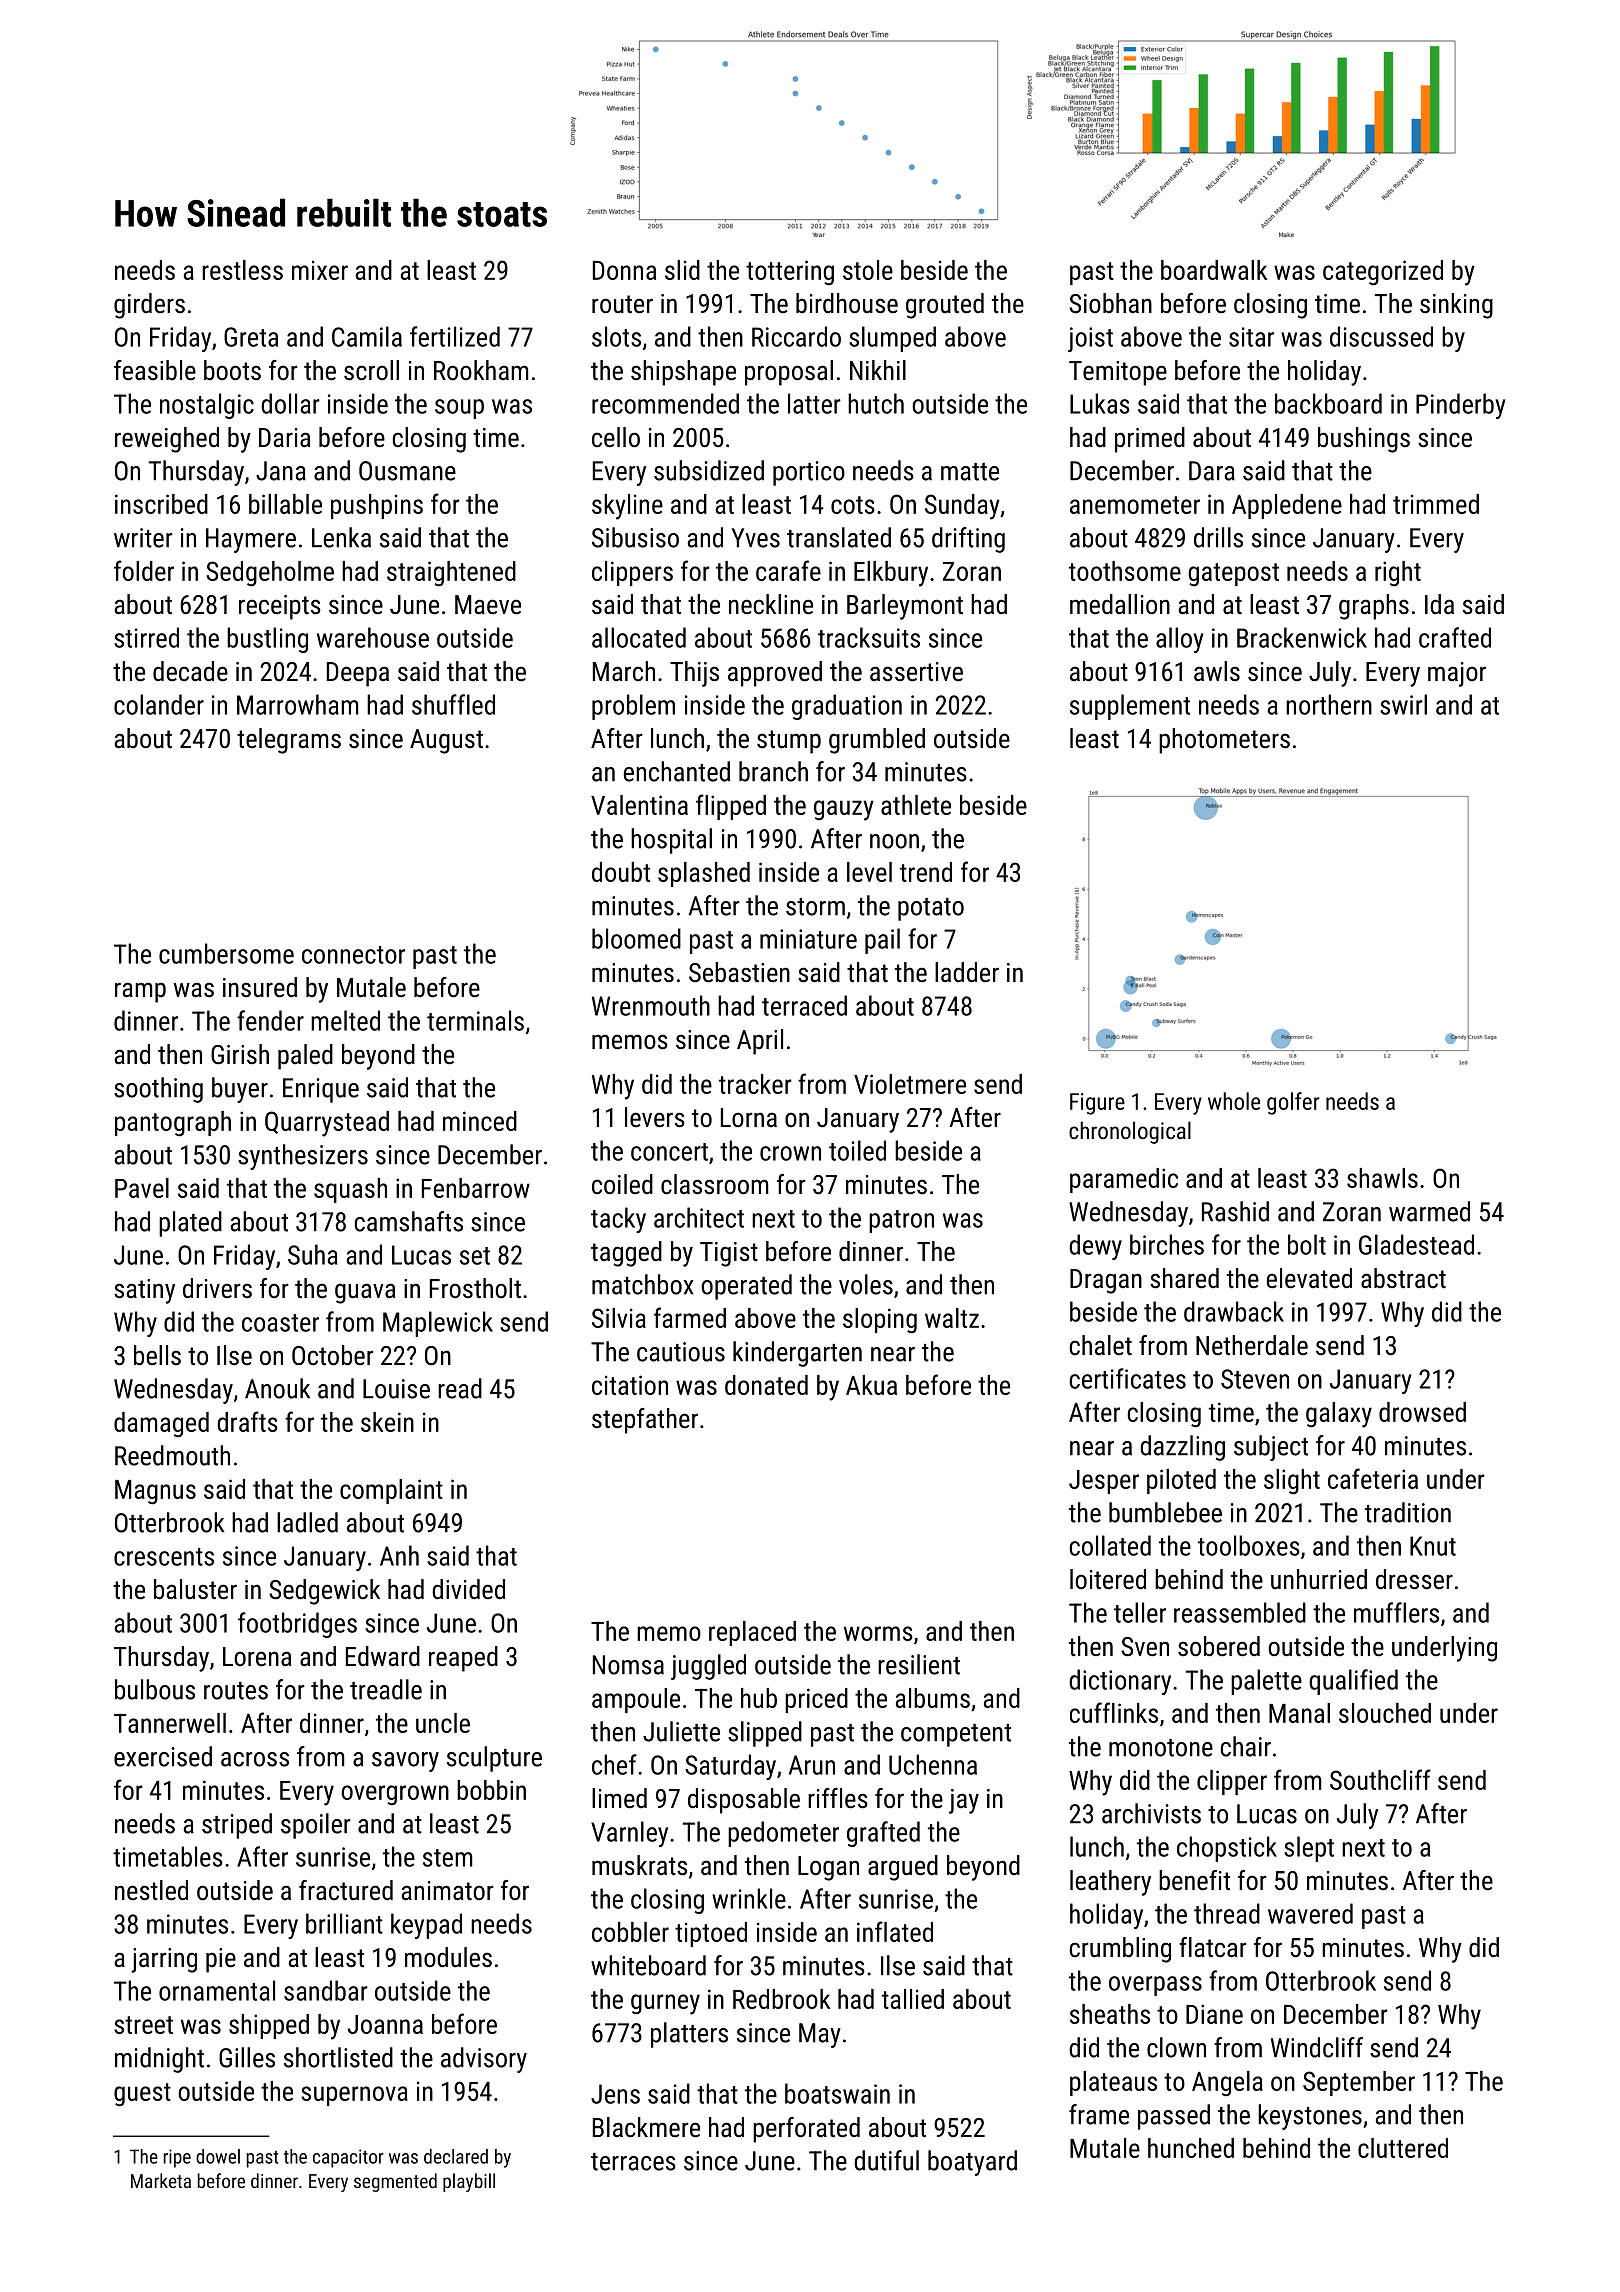 The image size is (1620, 2292). What do you see at coordinates (945, 306) in the image?
I see `grouted` at bounding box center [945, 306].
